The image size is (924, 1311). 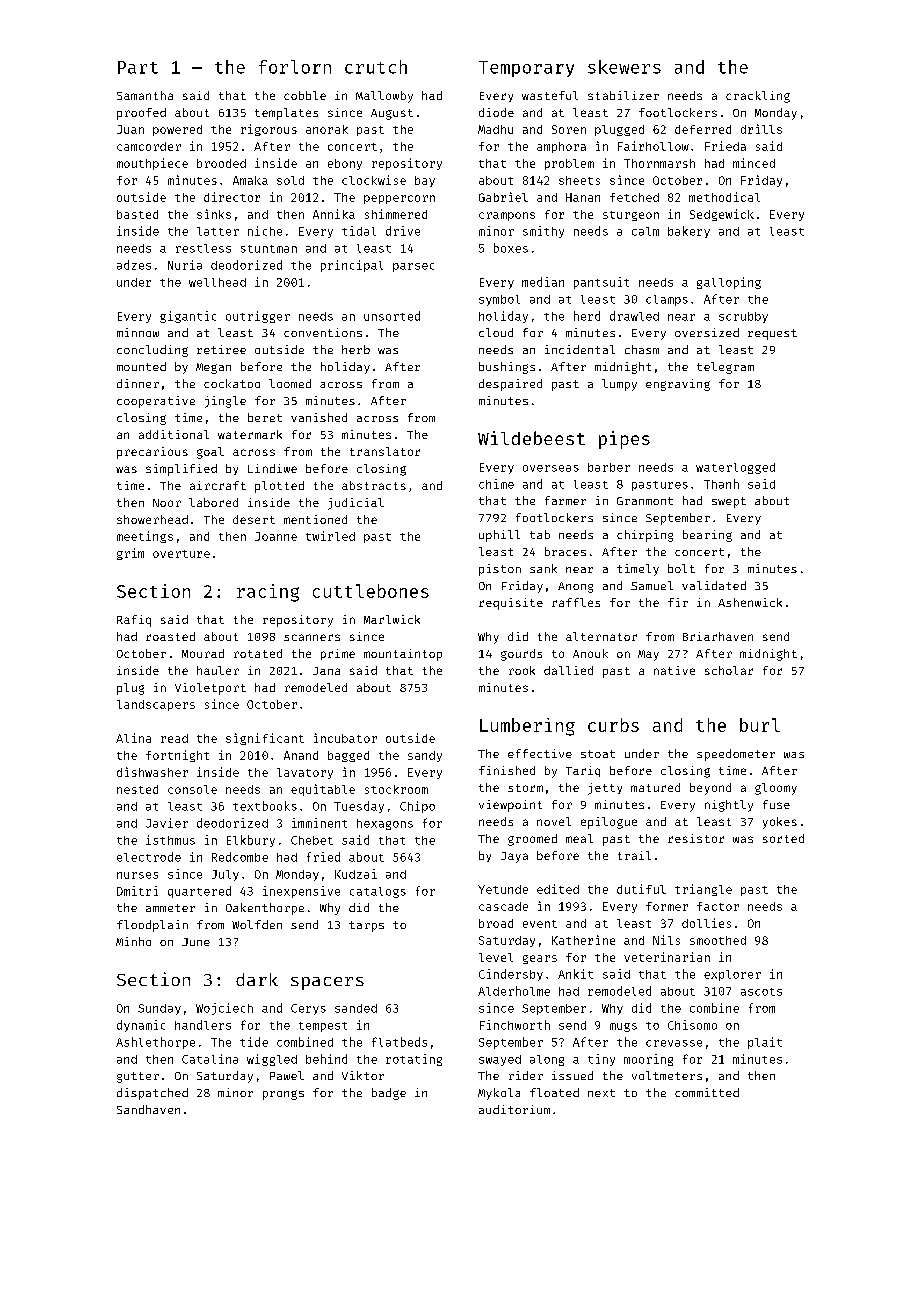 What do you see at coordinates (547, 1060) in the screenshot?
I see `along` at bounding box center [547, 1060].
